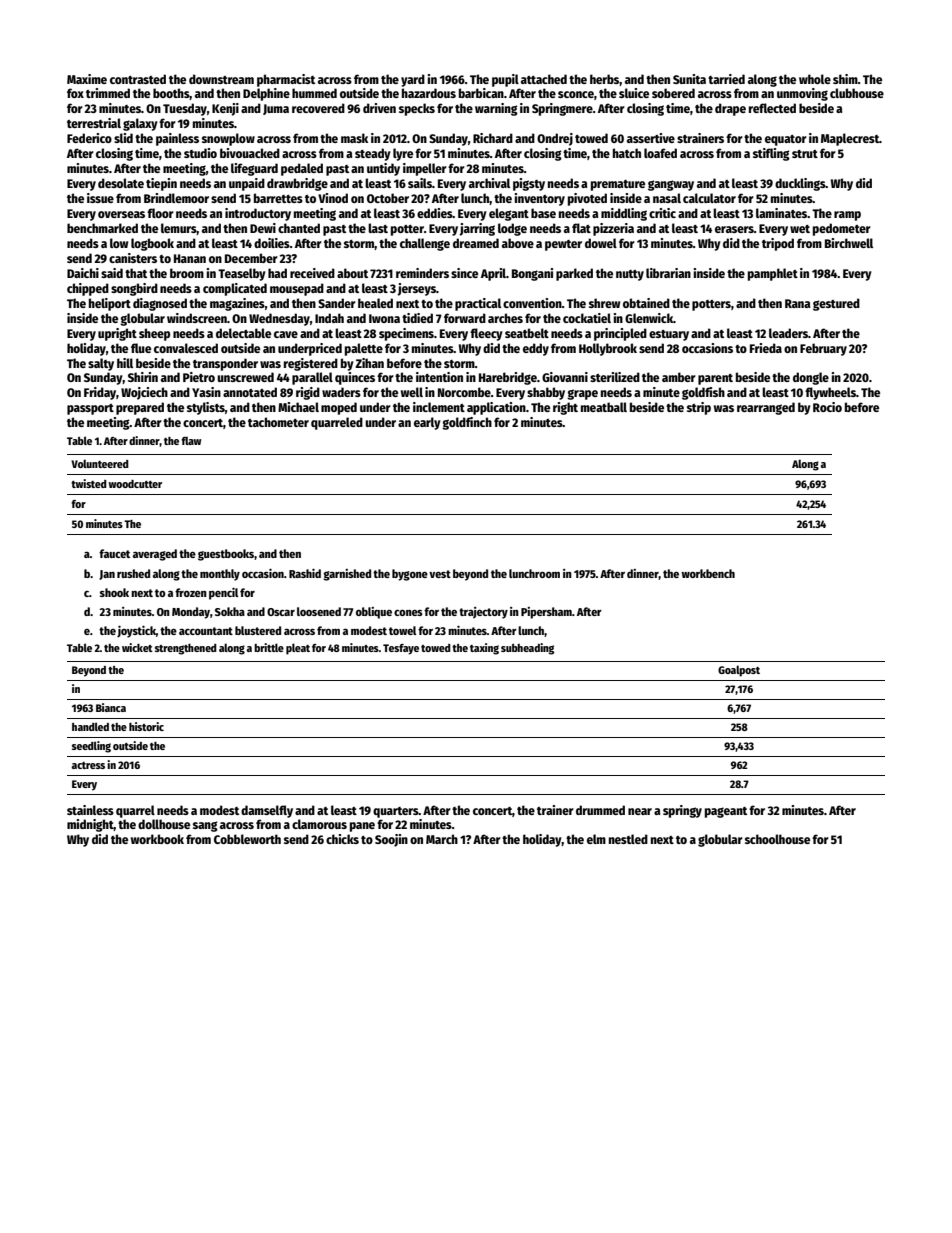 The height and width of the image is (1233, 952). What do you see at coordinates (726, 812) in the image?
I see `pageant` at bounding box center [726, 812].
